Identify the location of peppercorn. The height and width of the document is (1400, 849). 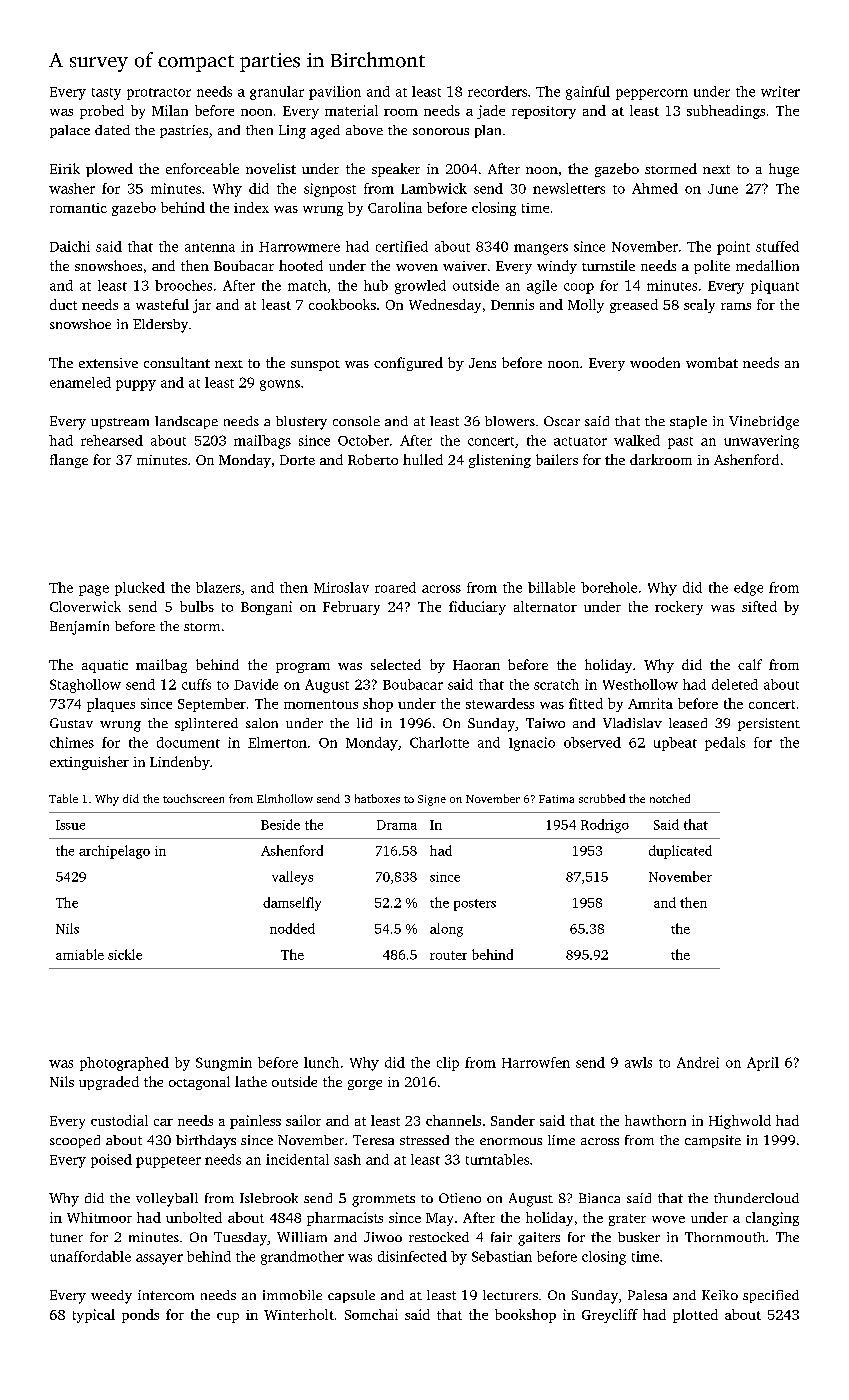
(652, 94).
